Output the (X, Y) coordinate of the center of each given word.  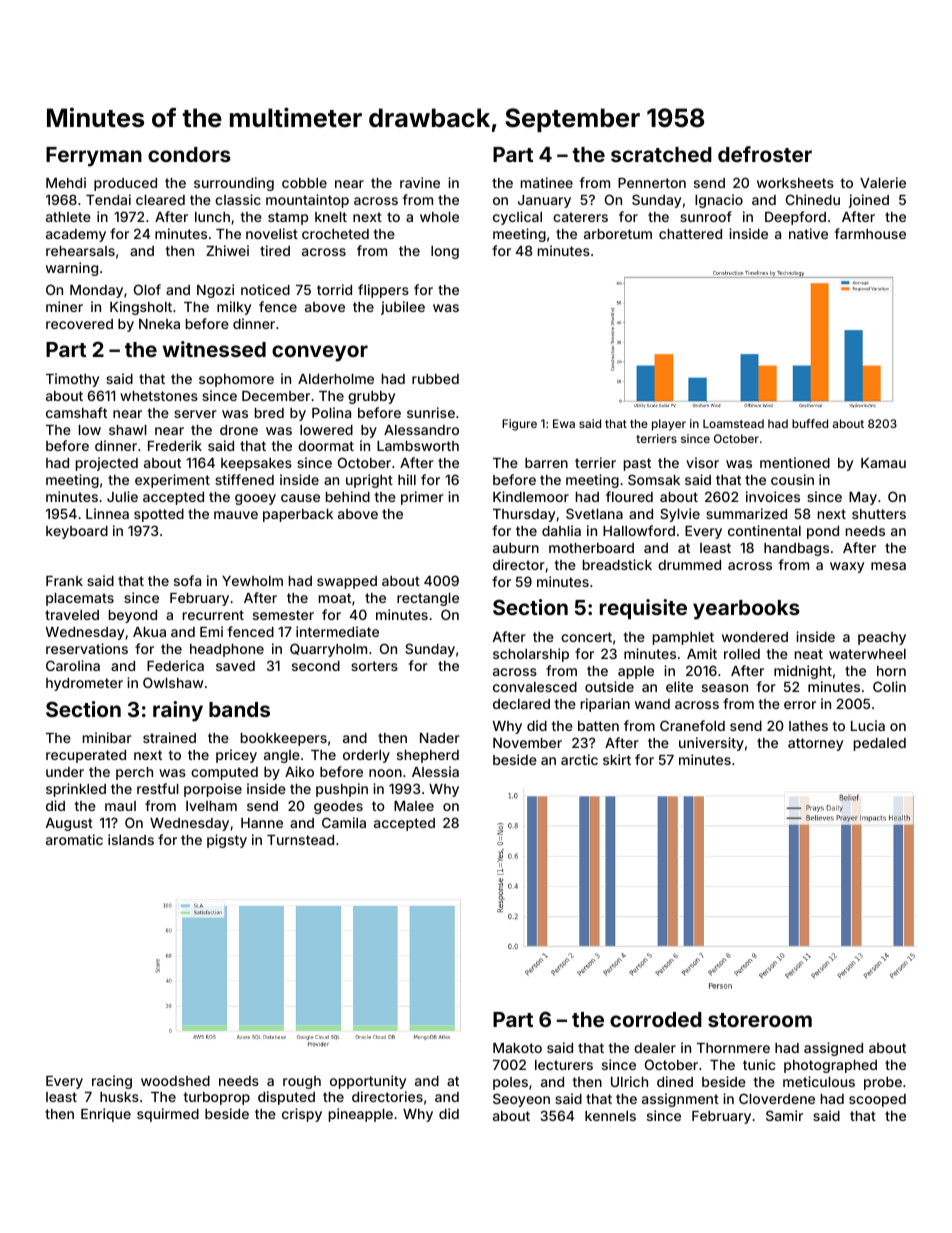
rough (302, 1082)
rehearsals (80, 251)
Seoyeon (521, 1100)
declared (521, 704)
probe (883, 1083)
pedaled (880, 744)
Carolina (73, 665)
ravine (420, 182)
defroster (765, 154)
